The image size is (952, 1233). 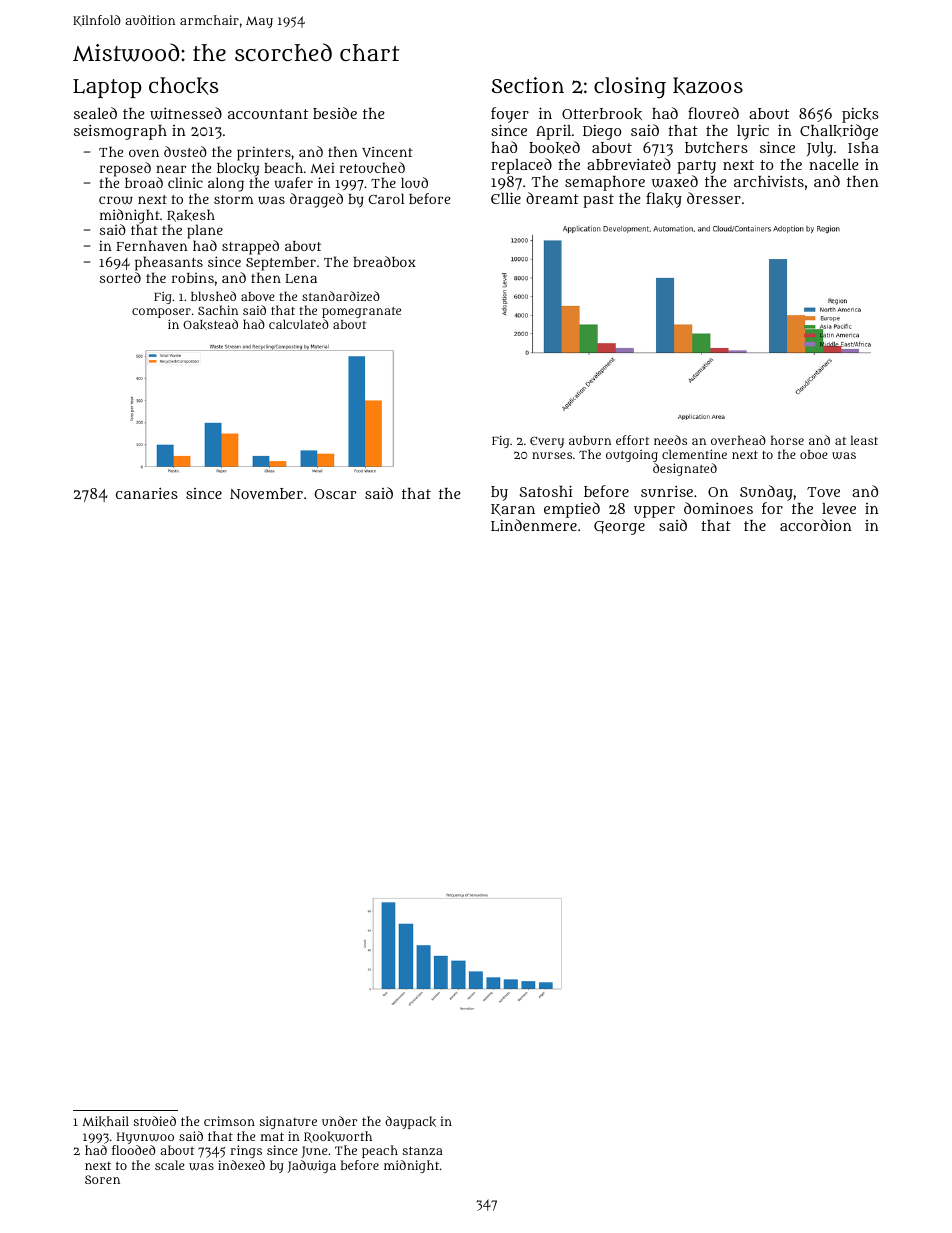 I want to click on Soren, so click(x=102, y=1179).
